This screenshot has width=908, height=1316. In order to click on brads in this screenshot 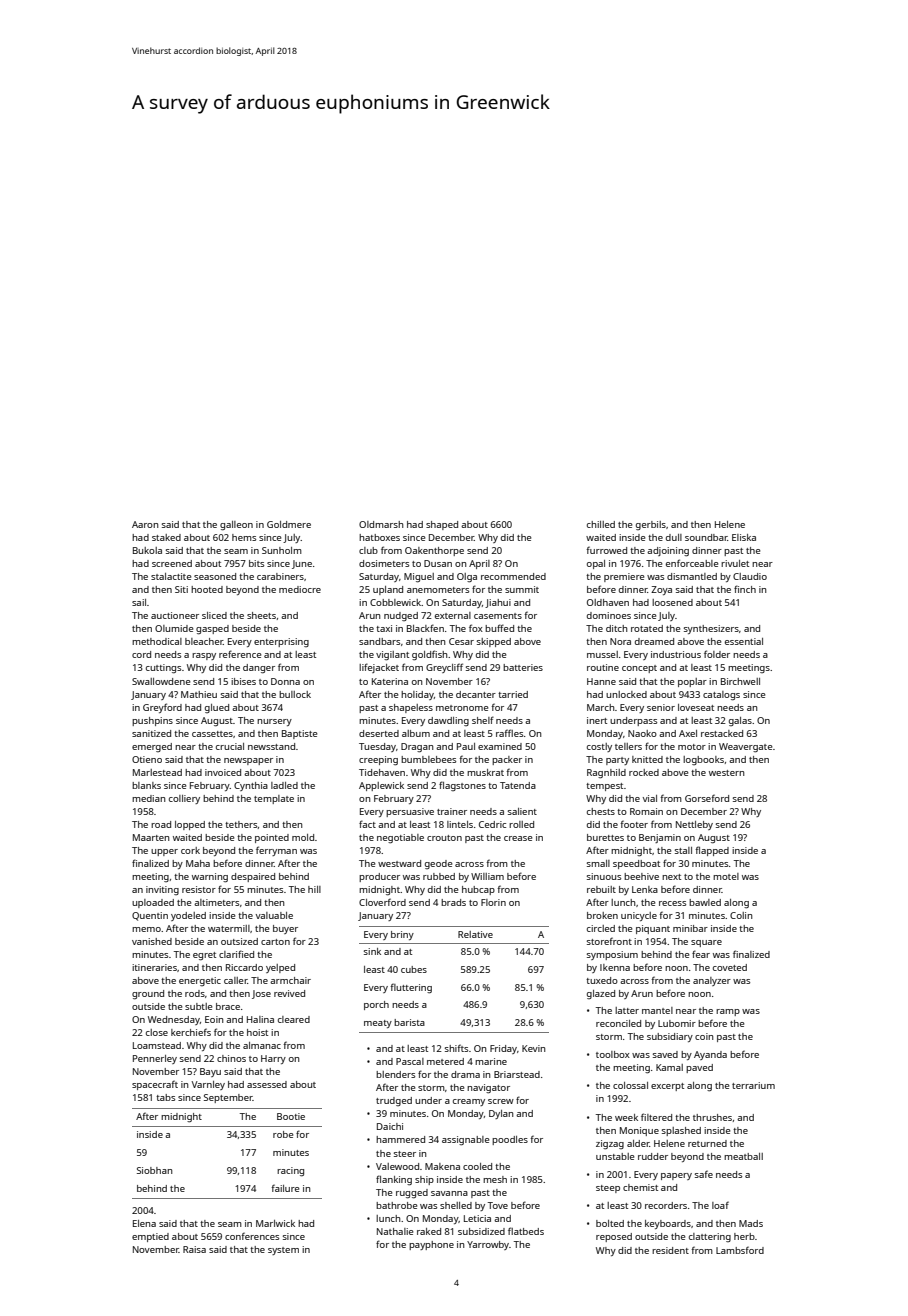, I will do `click(453, 902)`.
